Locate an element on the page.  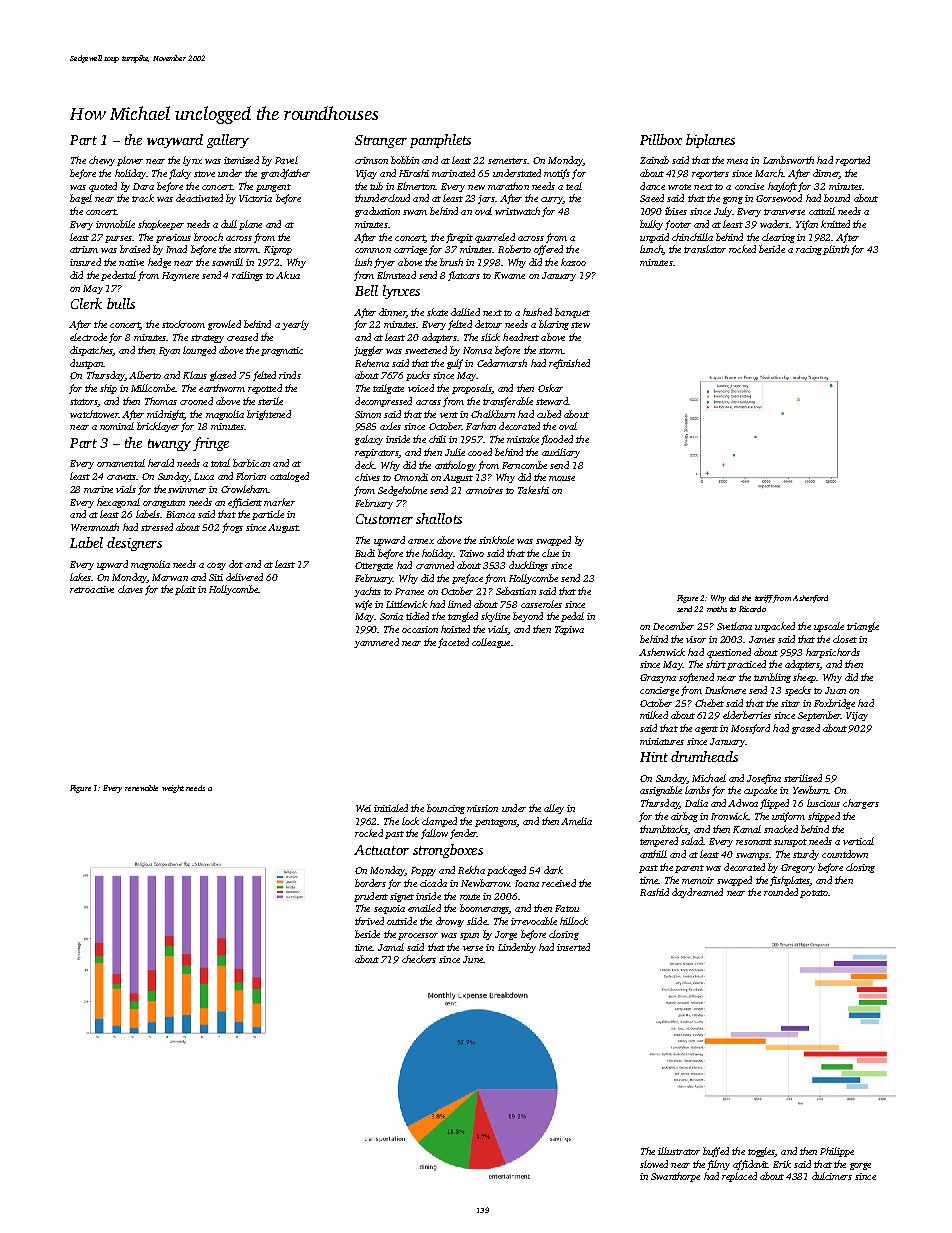
translator is located at coordinates (705, 249).
